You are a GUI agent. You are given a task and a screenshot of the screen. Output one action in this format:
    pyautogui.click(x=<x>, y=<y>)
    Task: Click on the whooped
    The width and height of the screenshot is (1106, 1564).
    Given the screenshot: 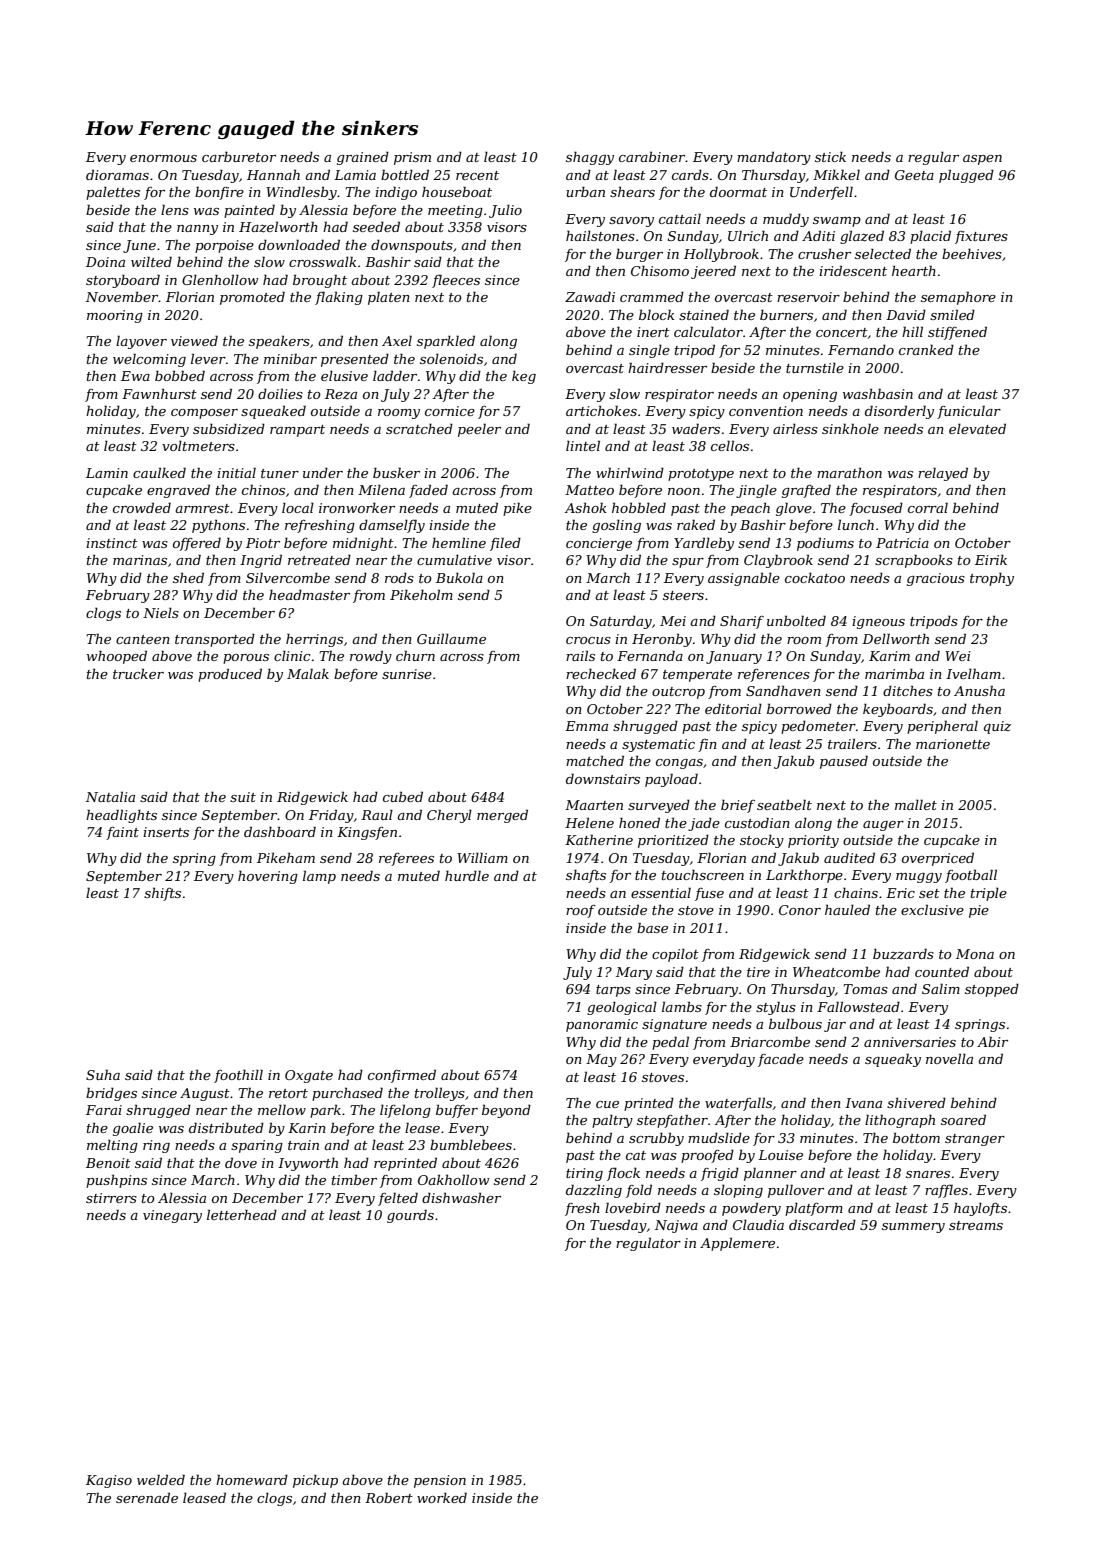 What is the action you would take?
    pyautogui.click(x=117, y=657)
